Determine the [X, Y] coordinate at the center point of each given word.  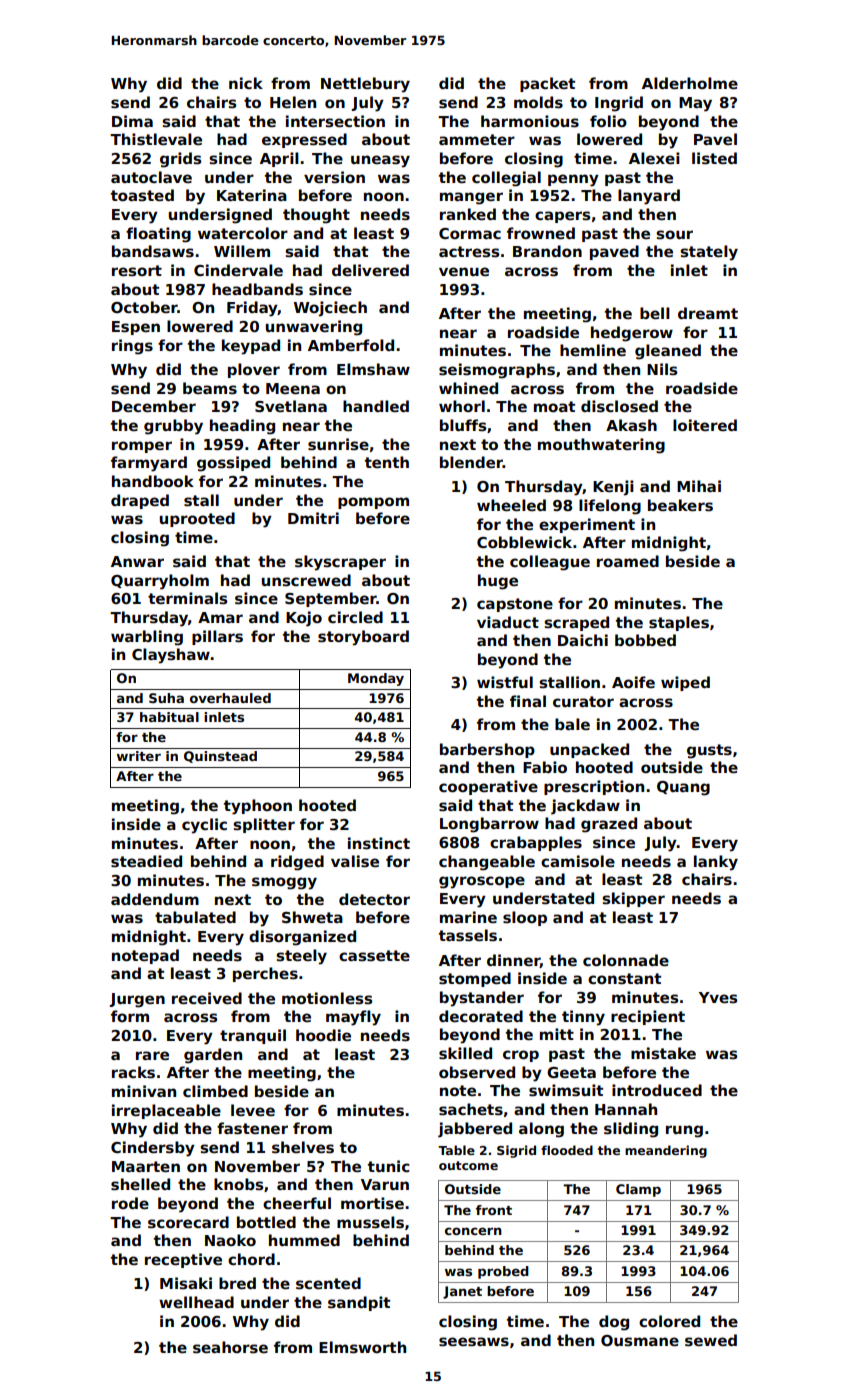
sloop [525, 918]
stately [709, 253]
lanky [716, 863]
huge [498, 582]
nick [246, 83]
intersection [335, 121]
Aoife [633, 682]
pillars [217, 637]
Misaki [186, 1283]
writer [139, 756]
